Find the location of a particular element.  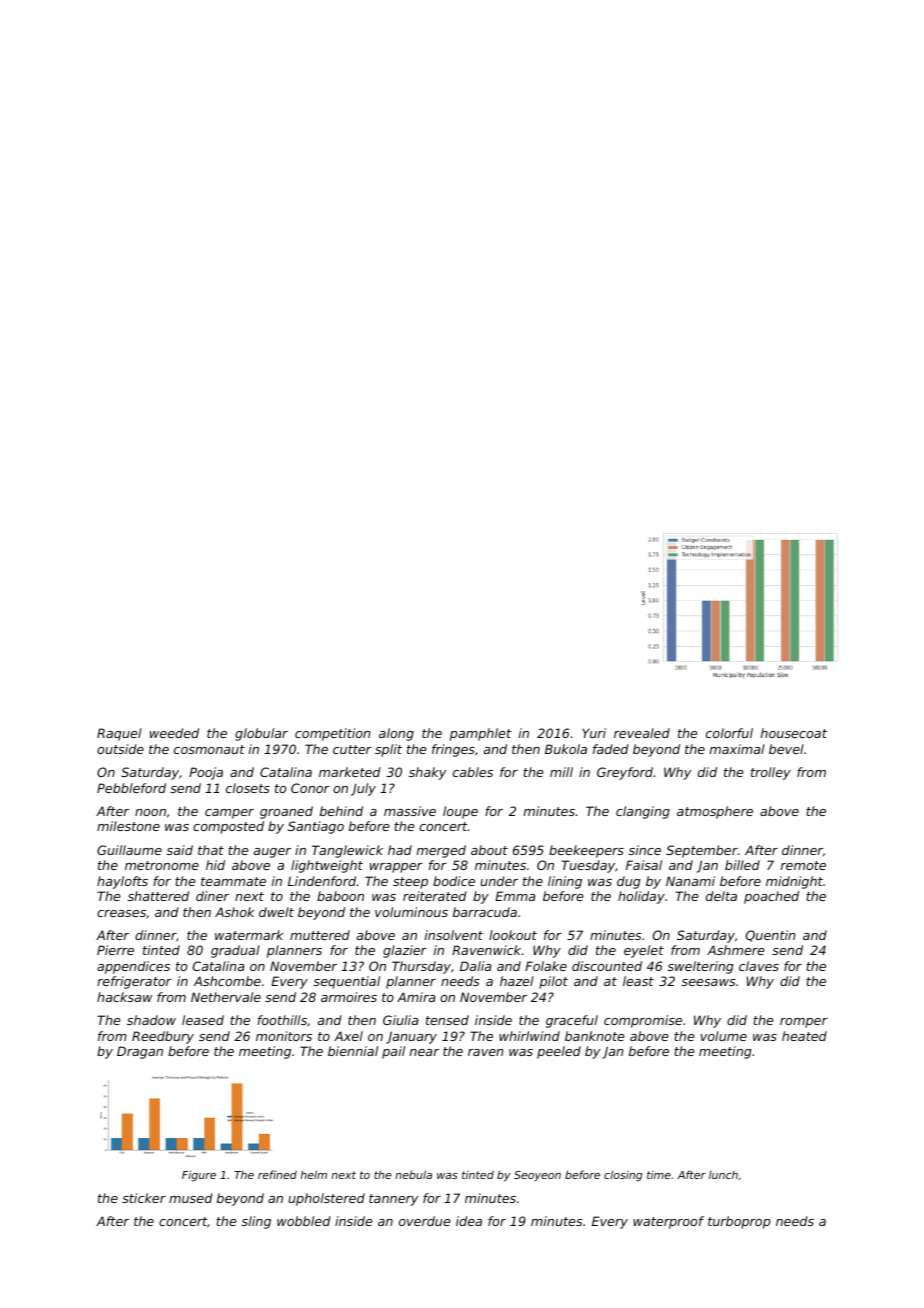

said is located at coordinates (180, 850).
